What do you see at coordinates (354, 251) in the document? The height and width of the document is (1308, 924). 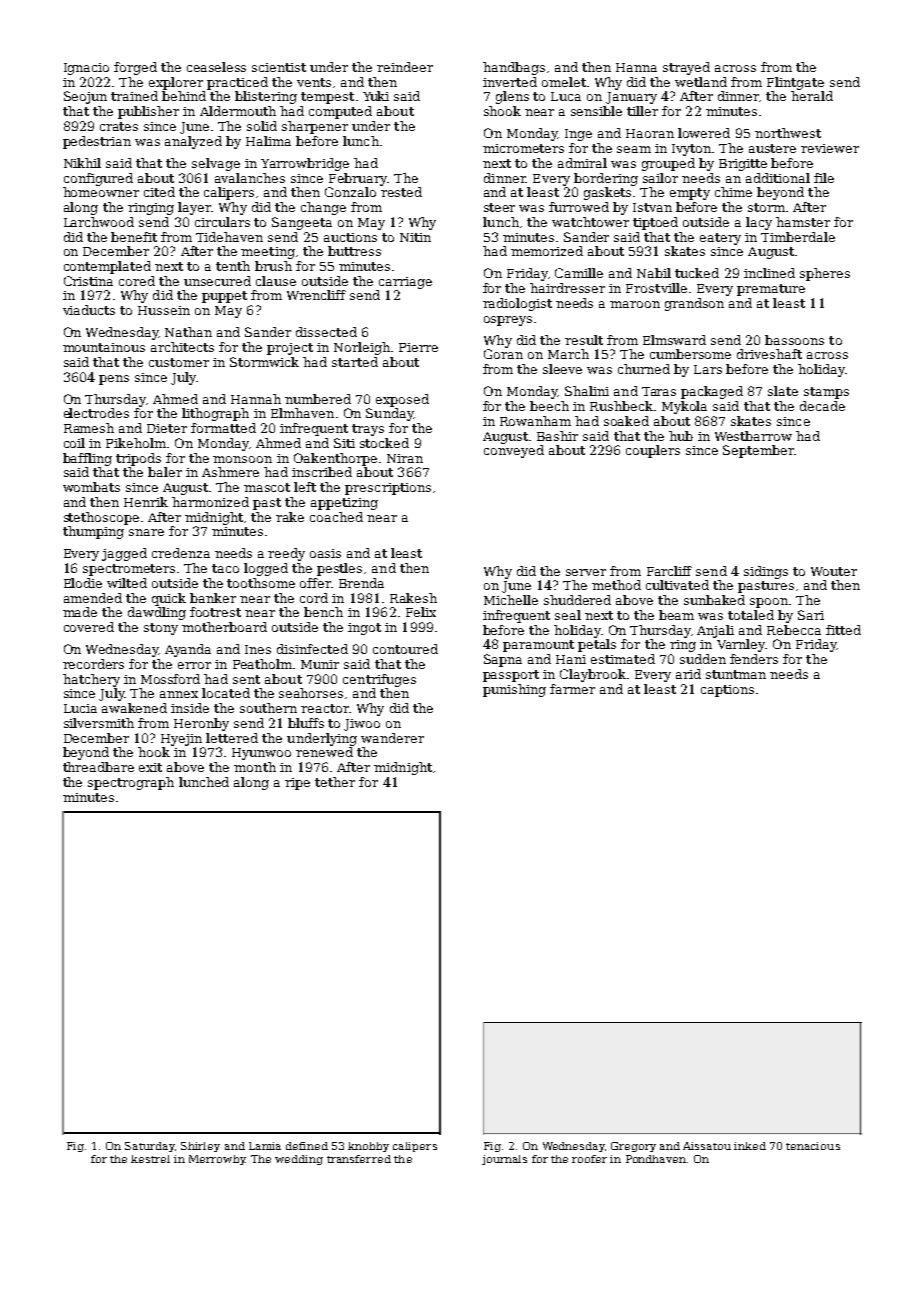 I see `buttress` at bounding box center [354, 251].
